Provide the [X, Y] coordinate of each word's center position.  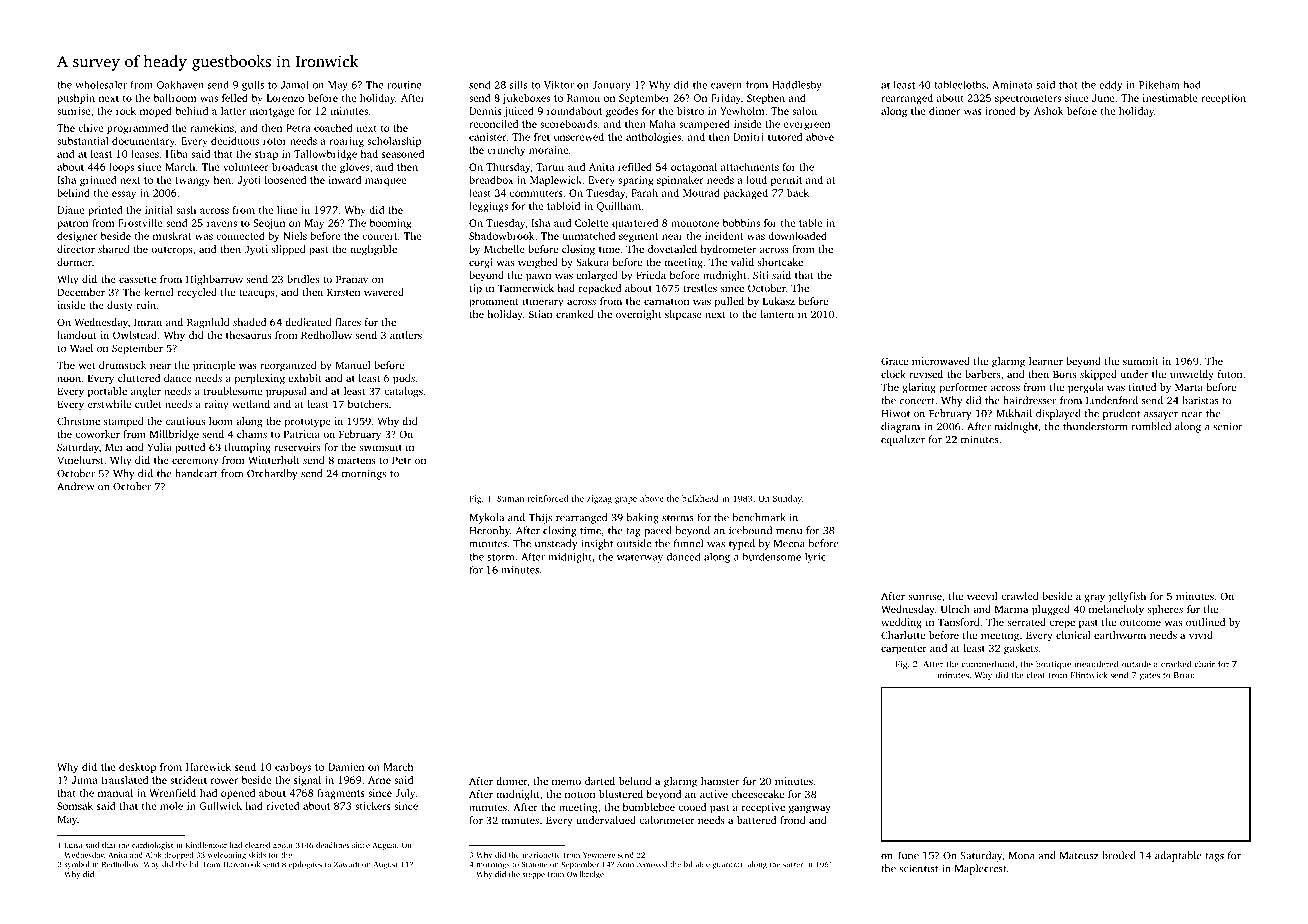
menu [789, 532]
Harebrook [241, 864]
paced [658, 531]
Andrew [76, 486]
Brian [1184, 675]
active [714, 794]
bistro [690, 111]
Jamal [295, 85]
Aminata [1012, 85]
